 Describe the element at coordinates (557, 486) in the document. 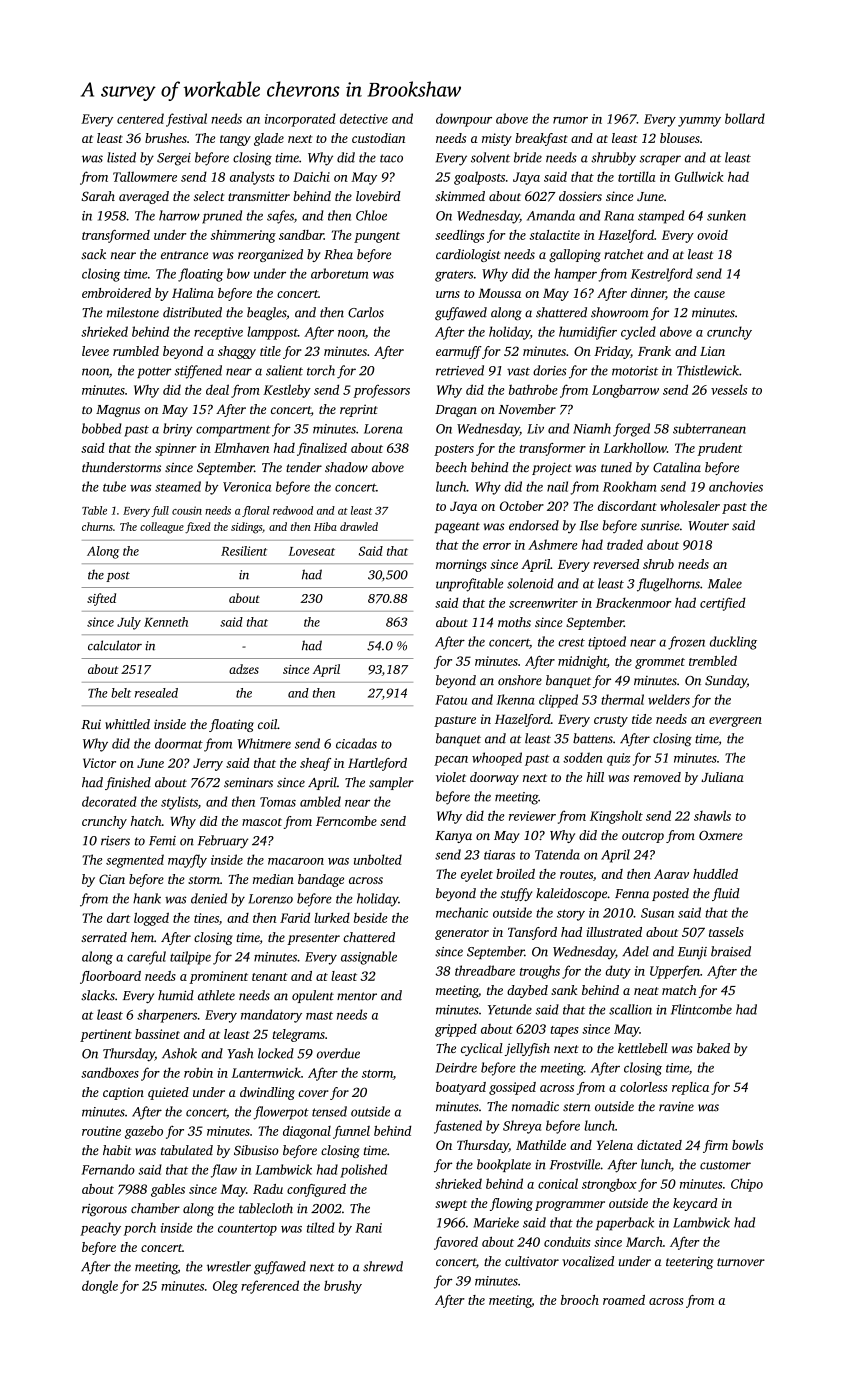

I see `nail` at that location.
